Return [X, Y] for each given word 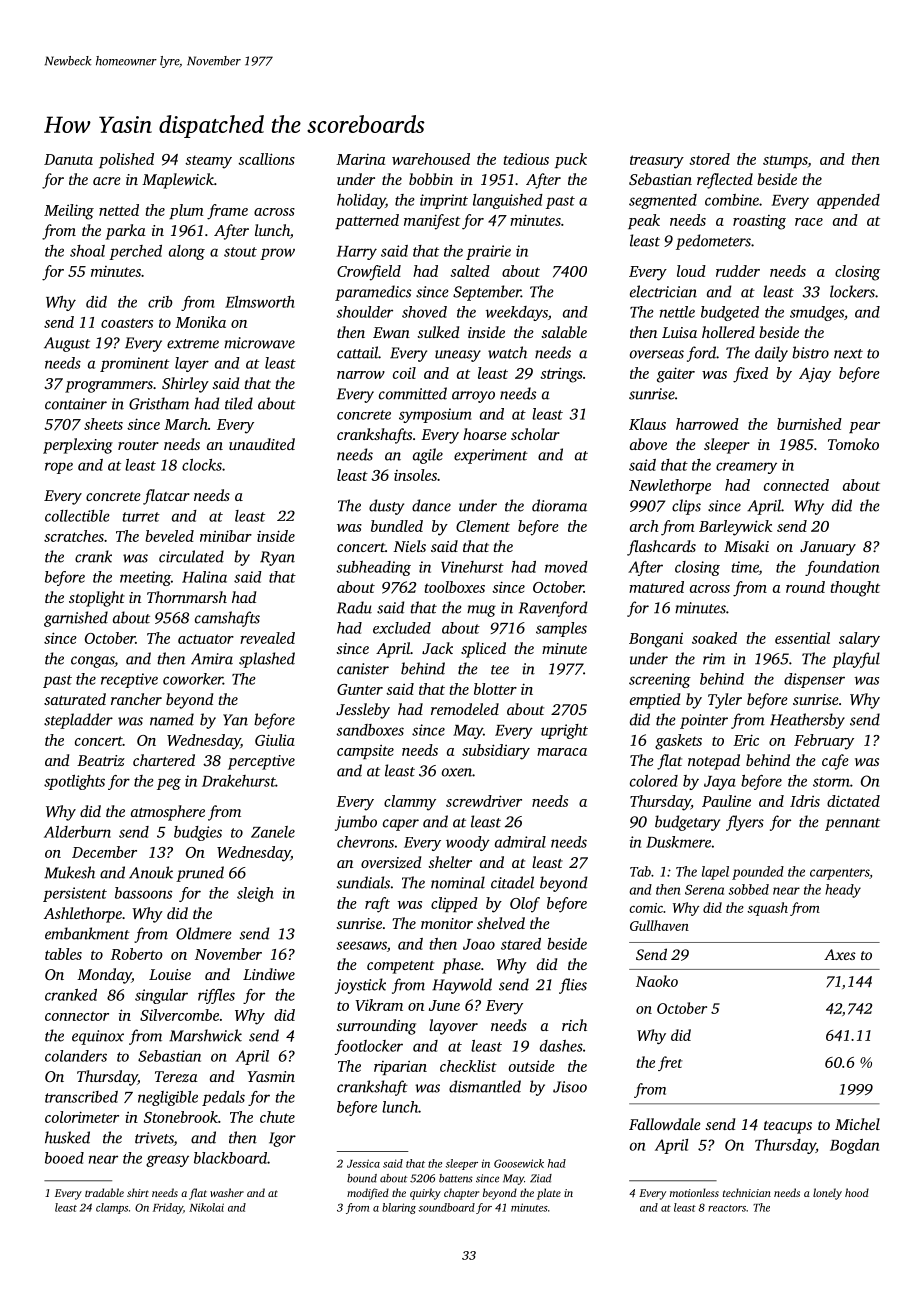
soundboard [447, 1207]
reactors [727, 1208]
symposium [435, 415]
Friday [168, 1208]
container [76, 404]
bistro [810, 352]
